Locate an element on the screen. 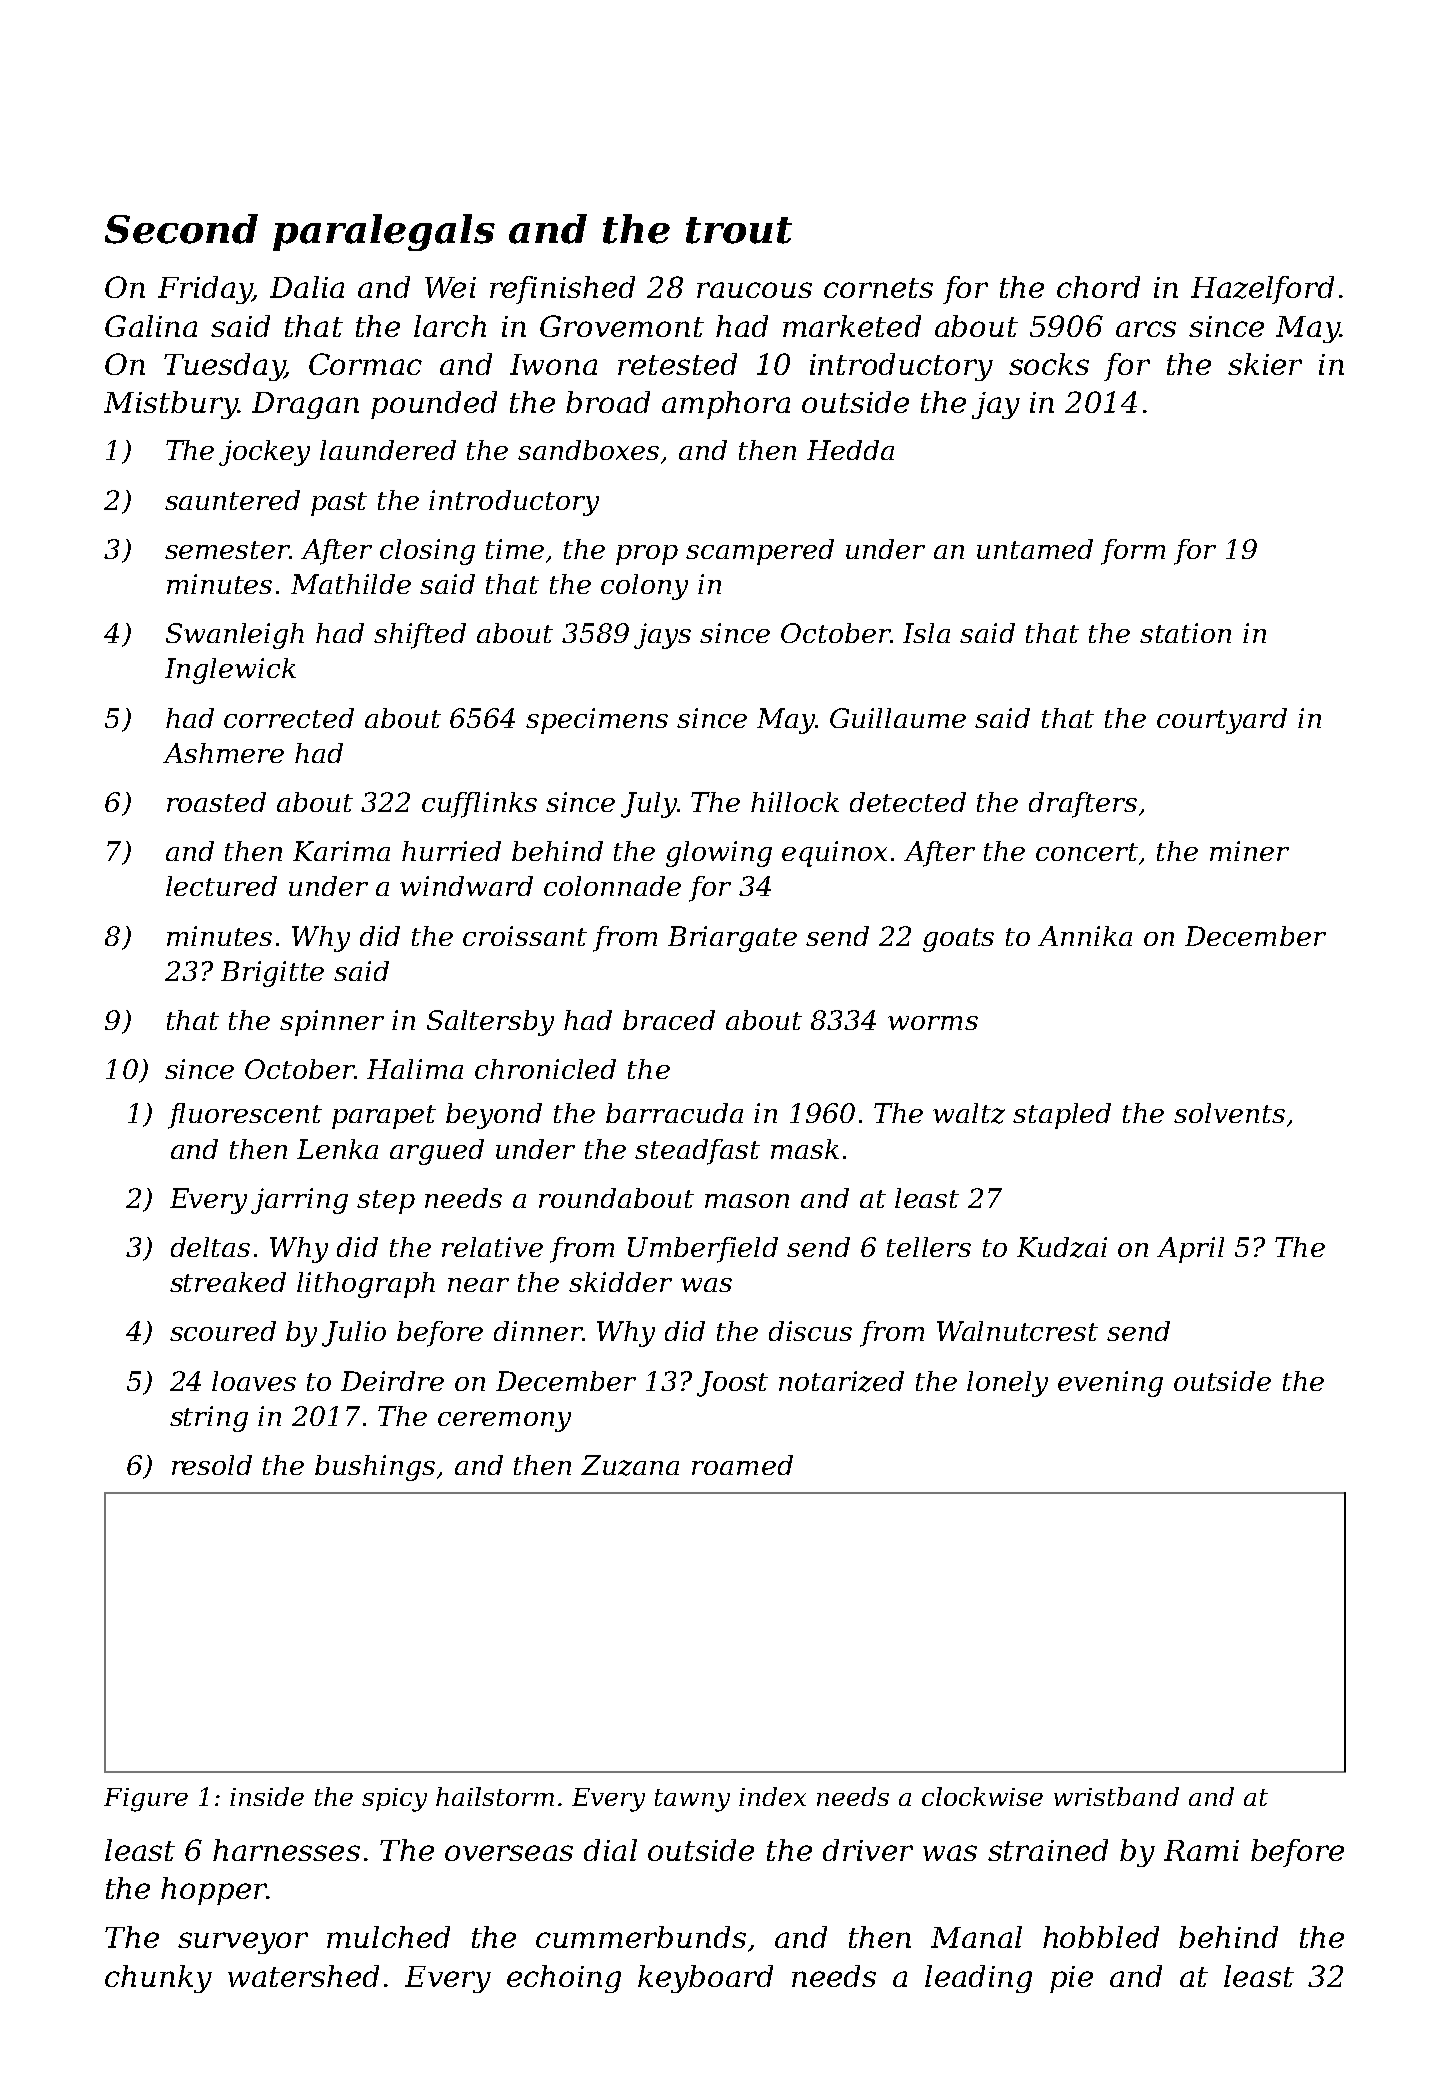 This screenshot has height=2100, width=1450. fluorescent is located at coordinates (245, 1116).
